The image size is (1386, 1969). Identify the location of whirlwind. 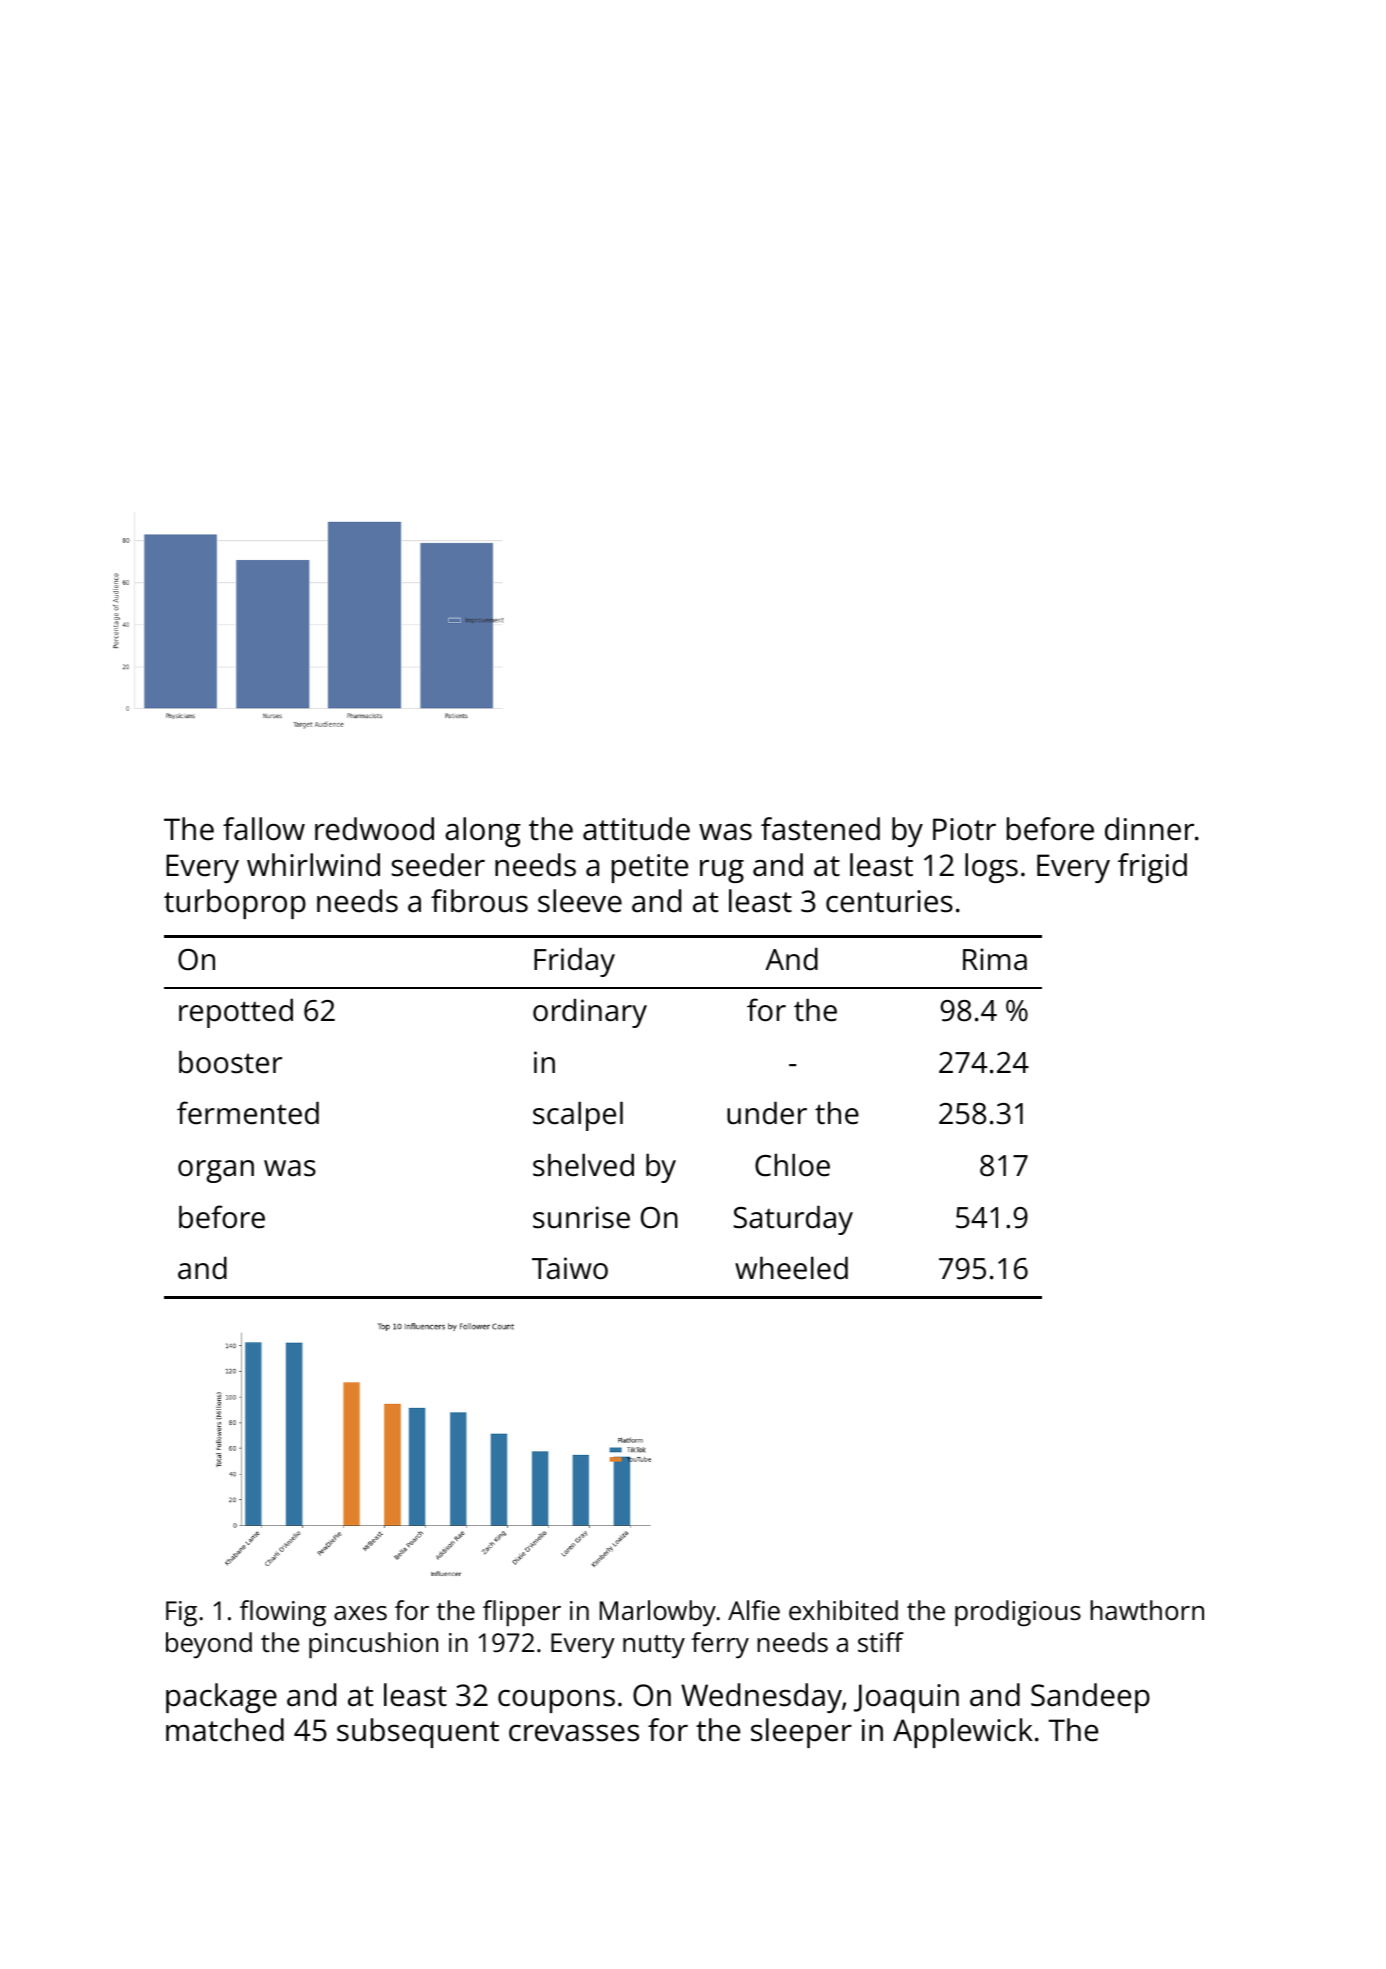
(313, 865).
